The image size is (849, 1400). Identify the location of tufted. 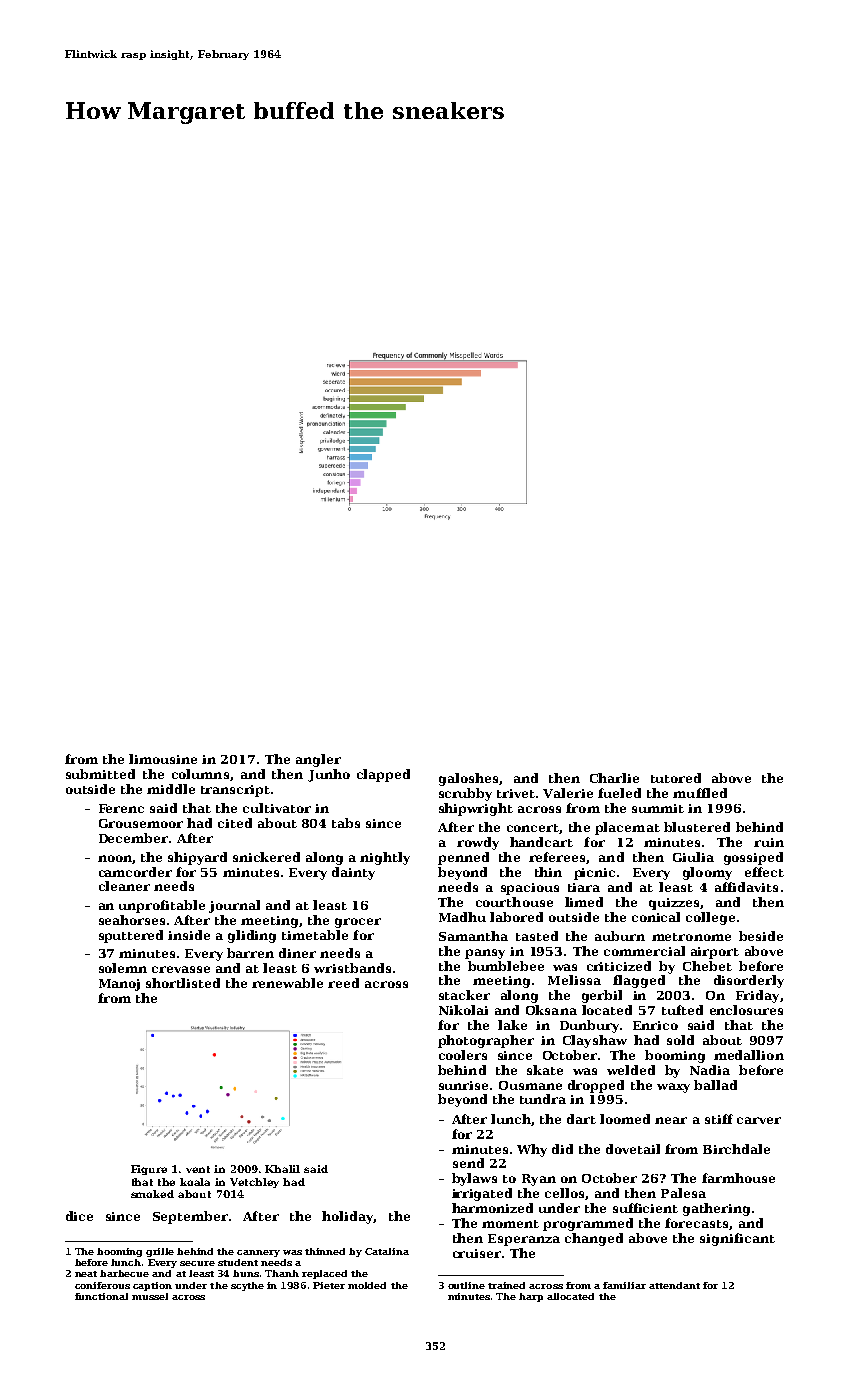
(682, 1010).
